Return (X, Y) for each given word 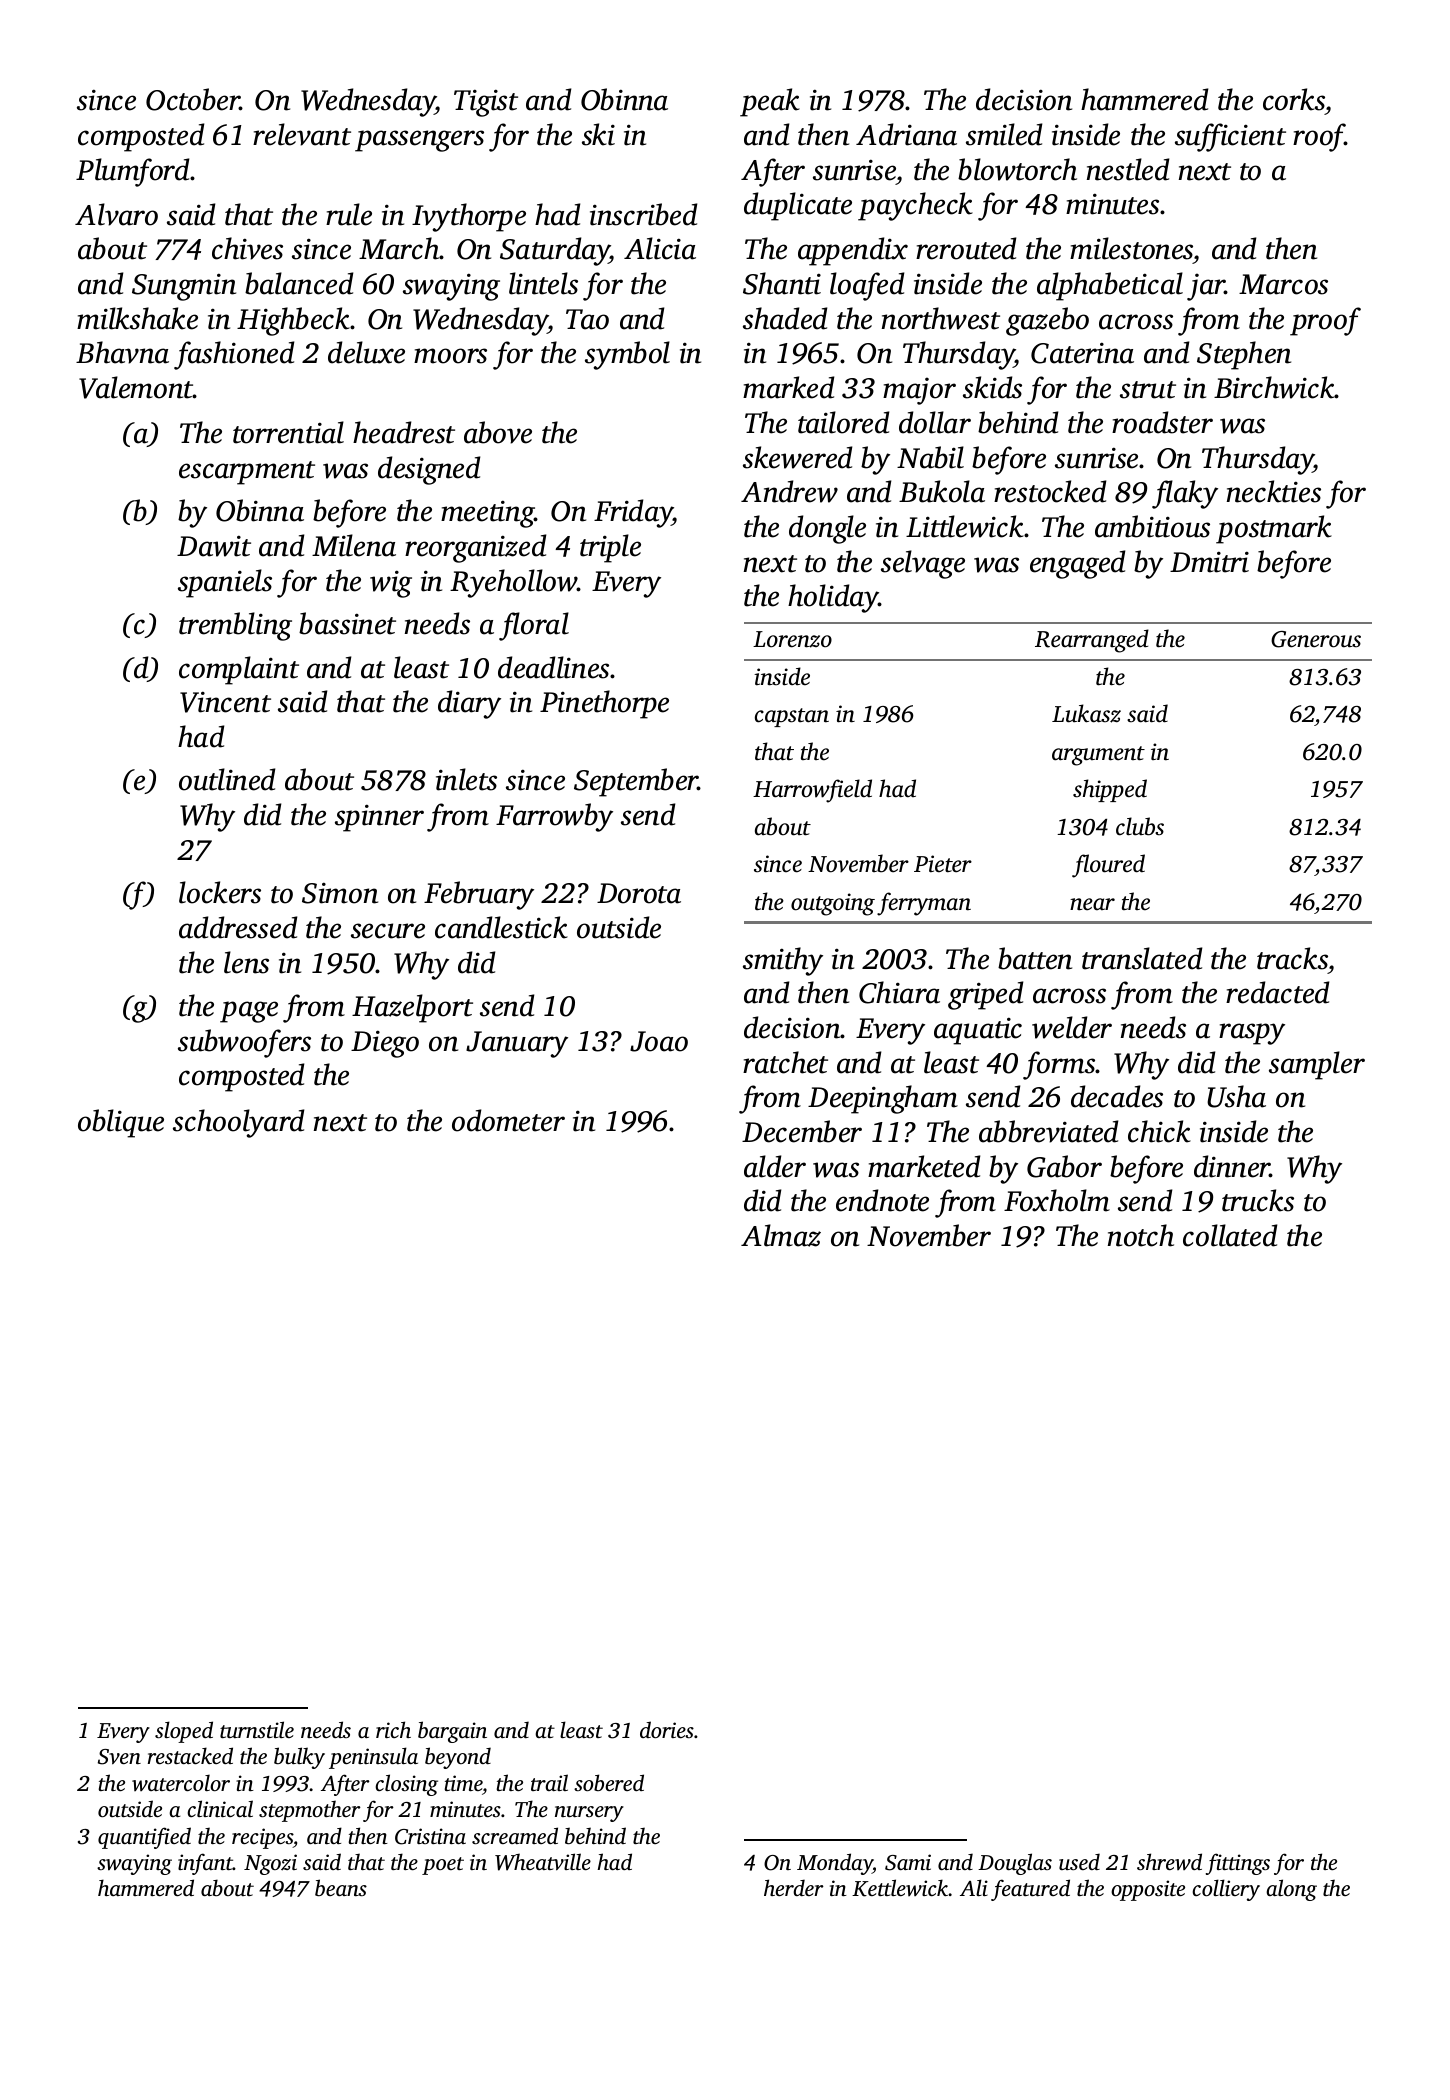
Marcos (1283, 284)
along (1291, 1890)
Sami (908, 1862)
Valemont (136, 387)
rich (393, 1729)
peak (770, 102)
